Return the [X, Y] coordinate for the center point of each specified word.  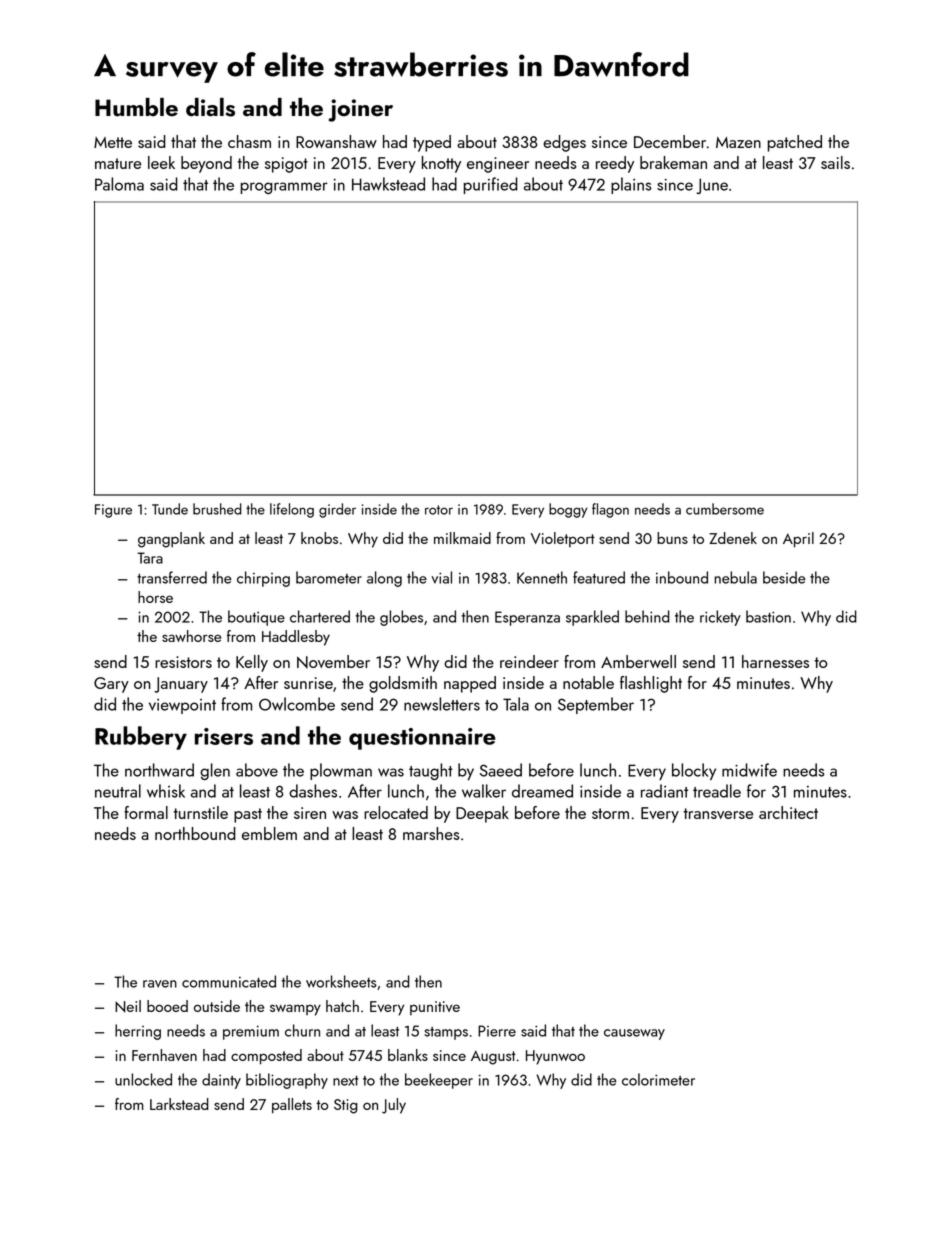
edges [564, 143]
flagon [610, 510]
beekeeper [439, 1081]
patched [795, 143]
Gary [111, 685]
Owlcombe [297, 704]
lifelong [292, 510]
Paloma [119, 184]
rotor [439, 510]
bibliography [287, 1081]
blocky [694, 771]
